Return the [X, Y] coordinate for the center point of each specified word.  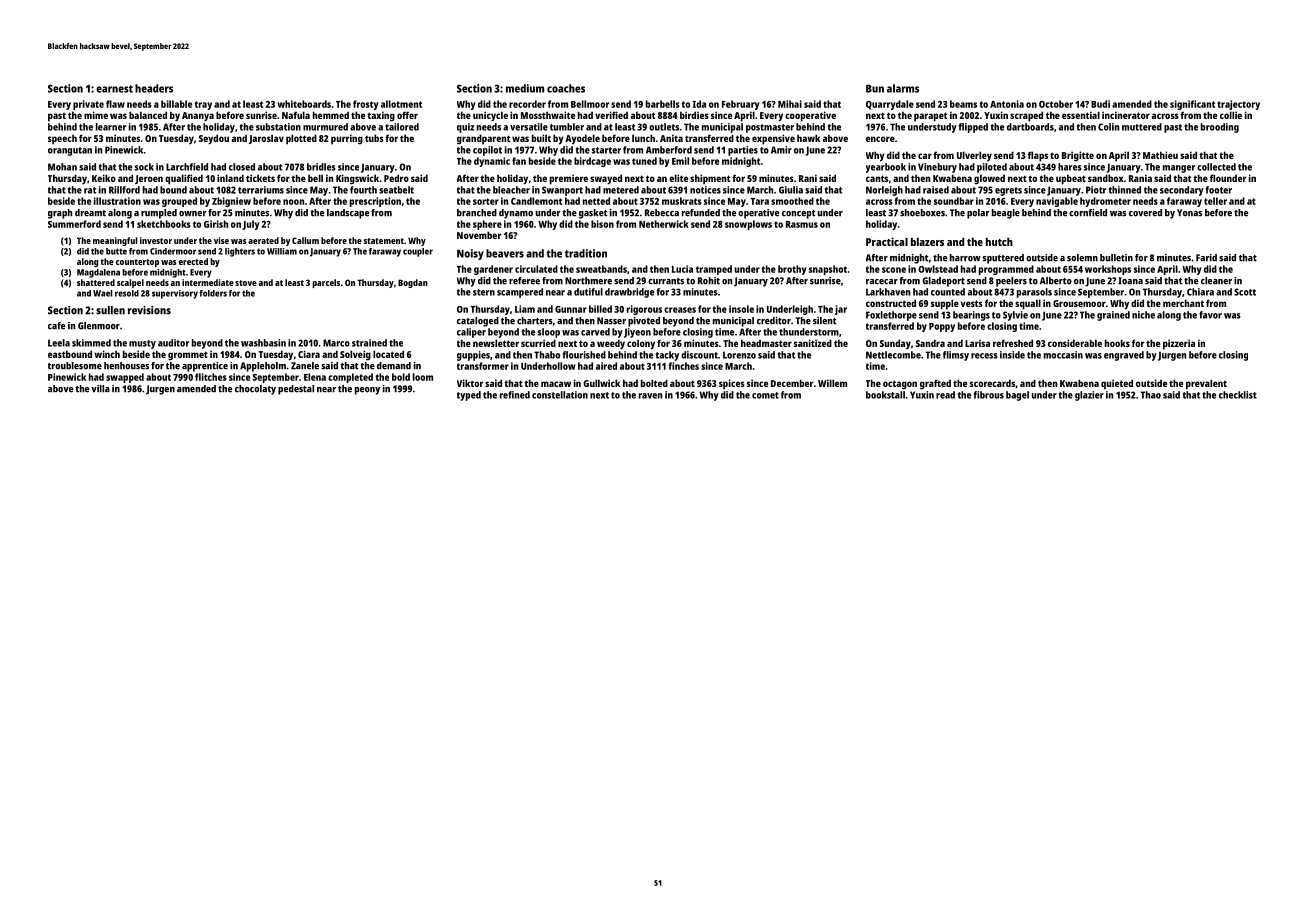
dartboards [1030, 127]
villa [100, 389]
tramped [714, 270]
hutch [999, 241]
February [741, 105]
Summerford [74, 224]
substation [278, 127]
